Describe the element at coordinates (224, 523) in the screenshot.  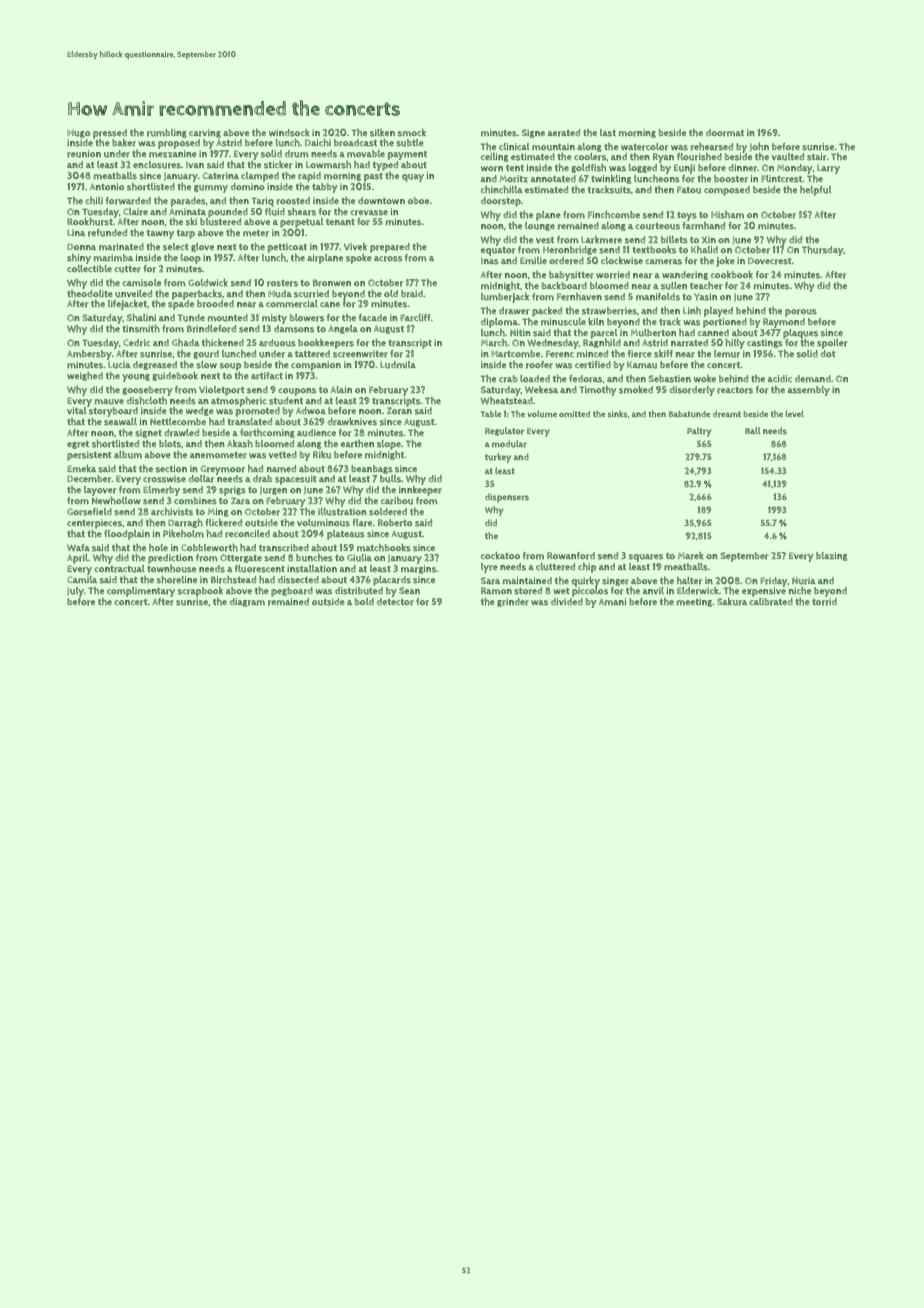
I see `flickered` at that location.
